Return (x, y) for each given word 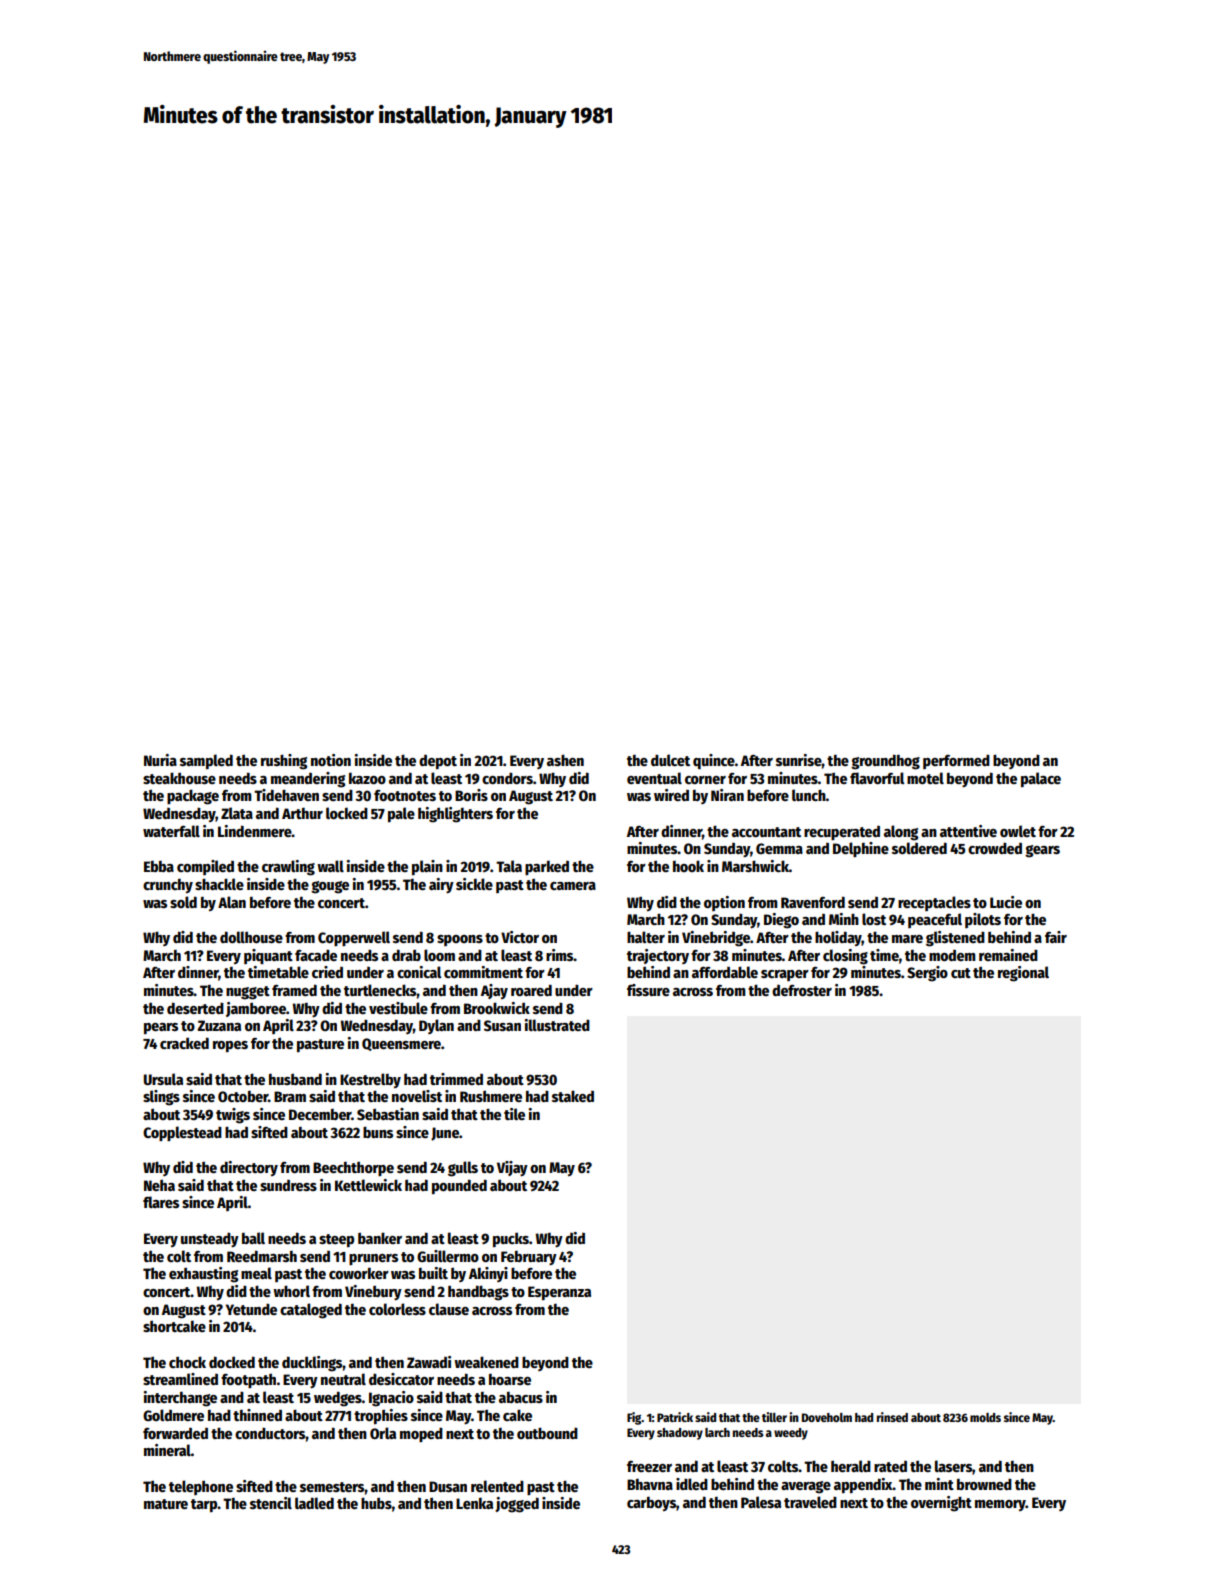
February (529, 1258)
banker (380, 1238)
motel (925, 778)
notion (331, 760)
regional (1023, 974)
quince (714, 761)
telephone (201, 1487)
